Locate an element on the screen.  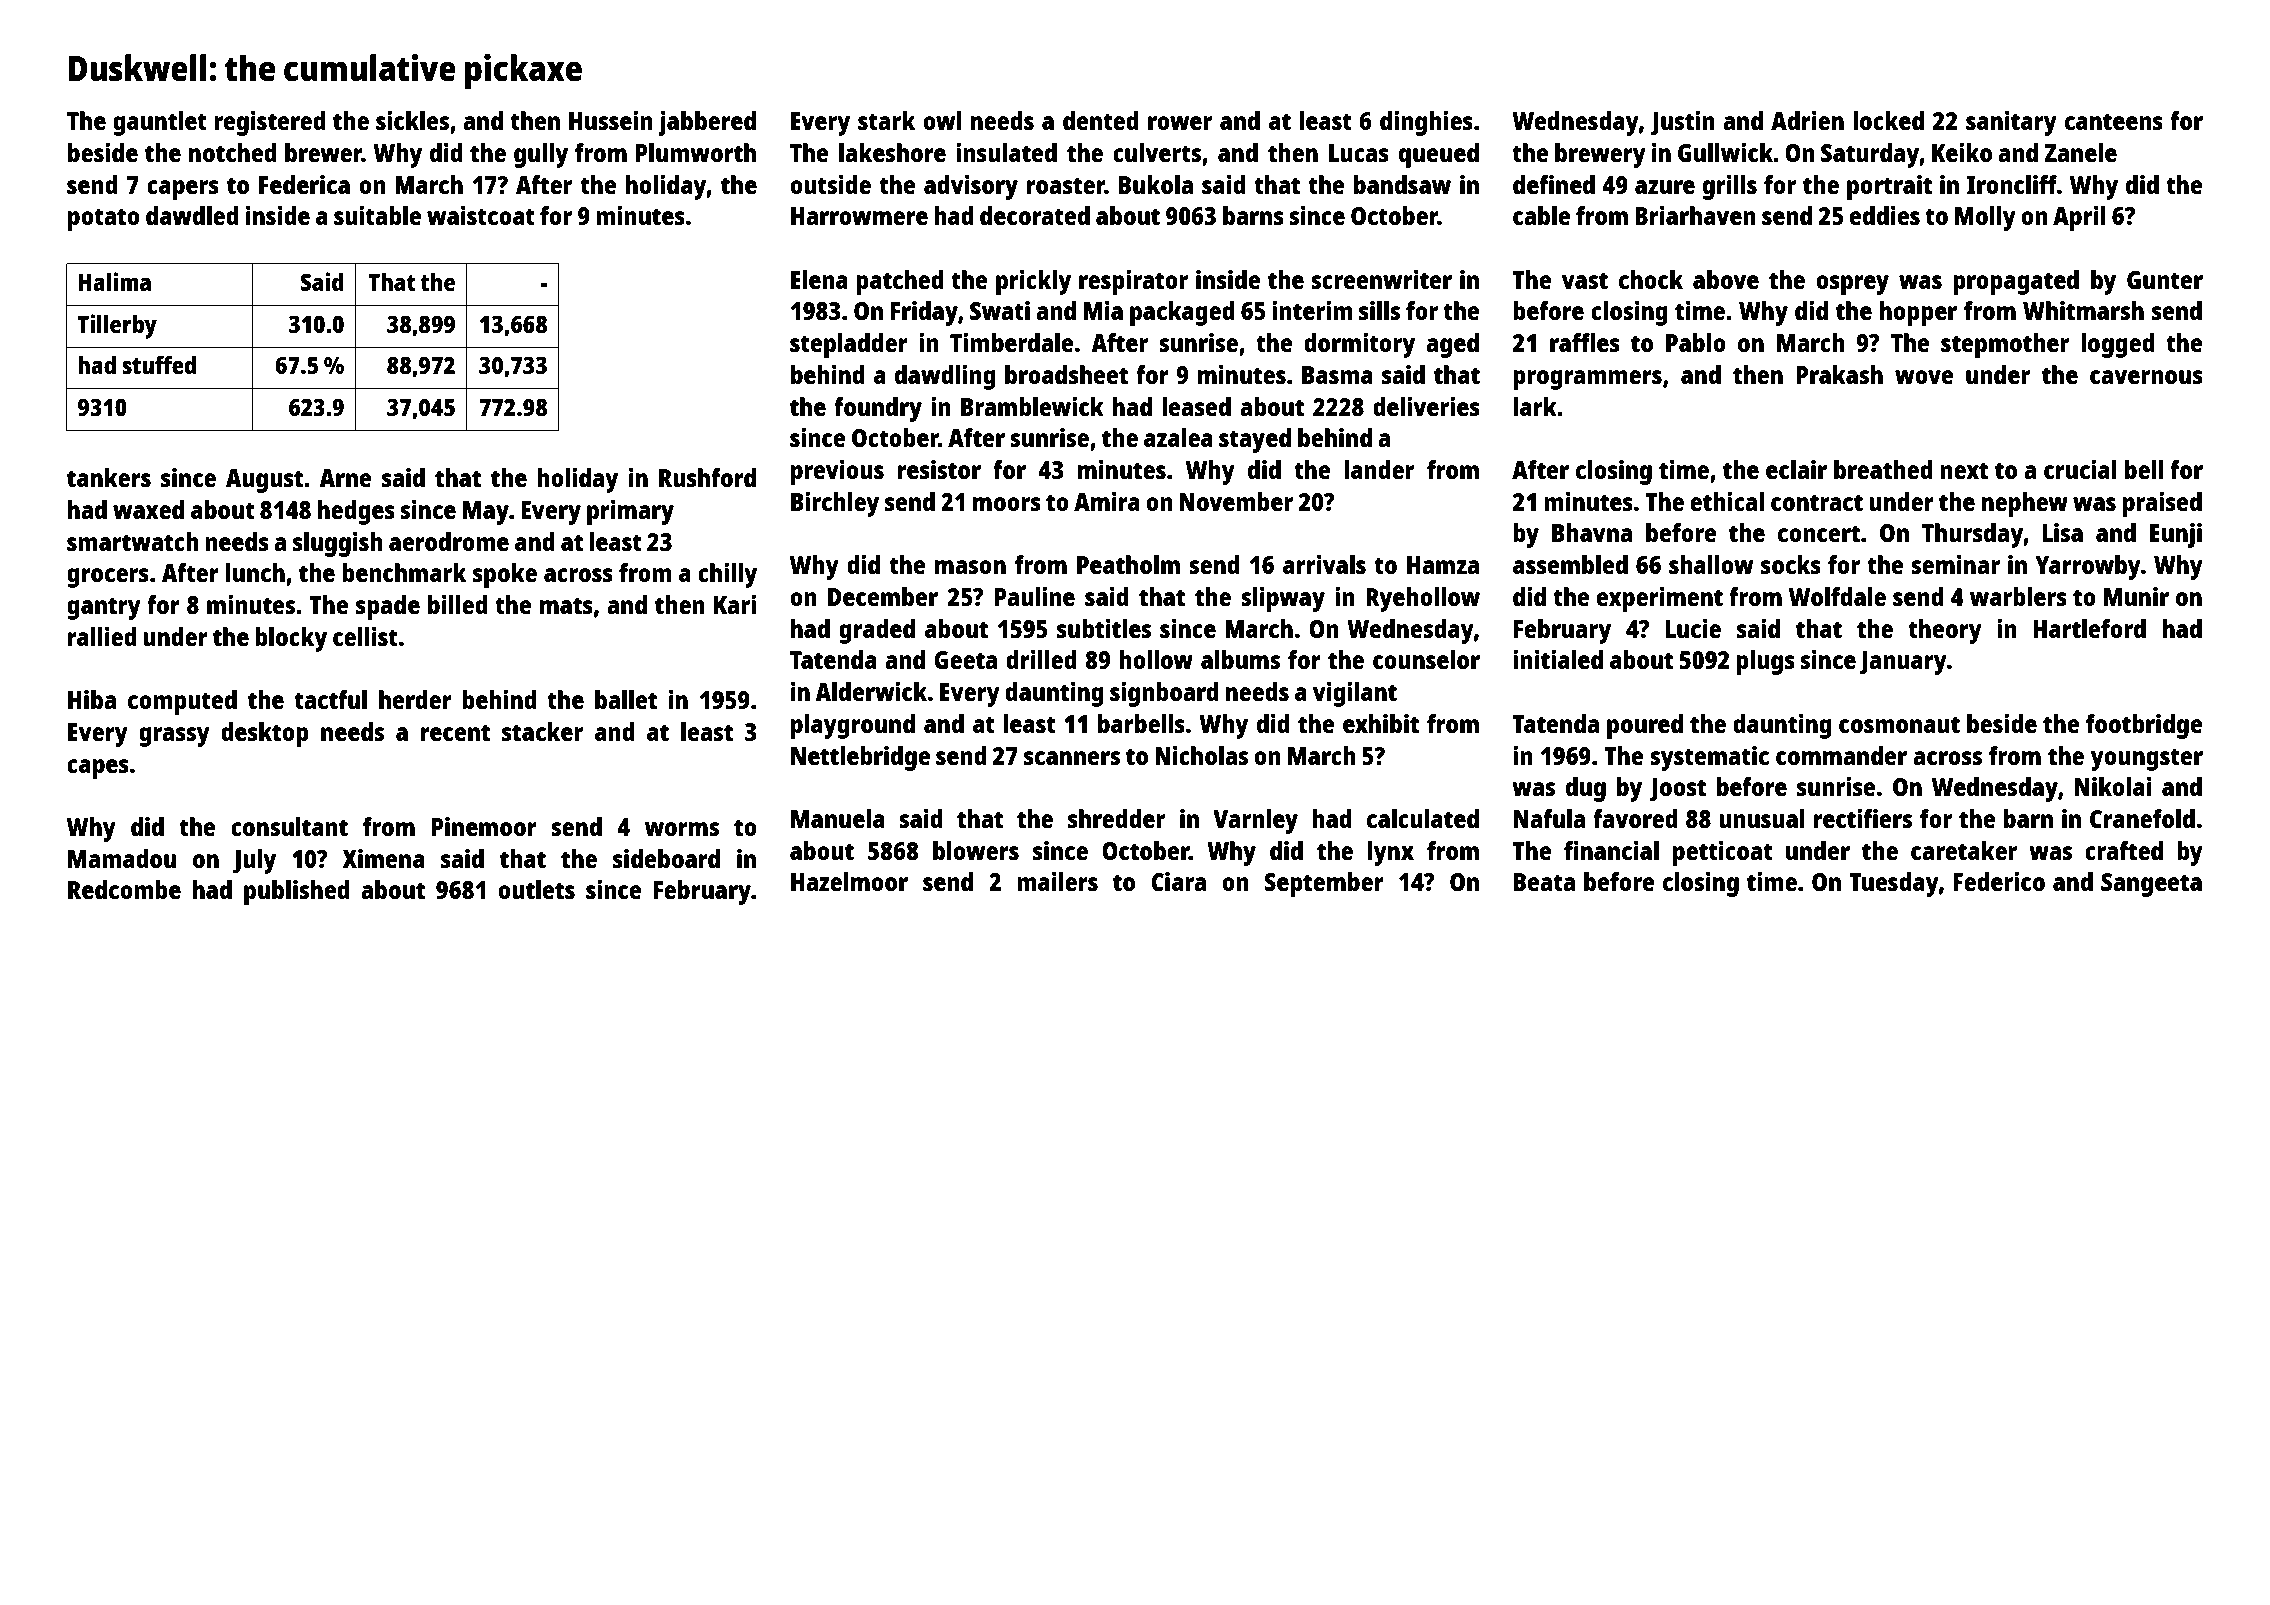
rallied is located at coordinates (102, 636).
